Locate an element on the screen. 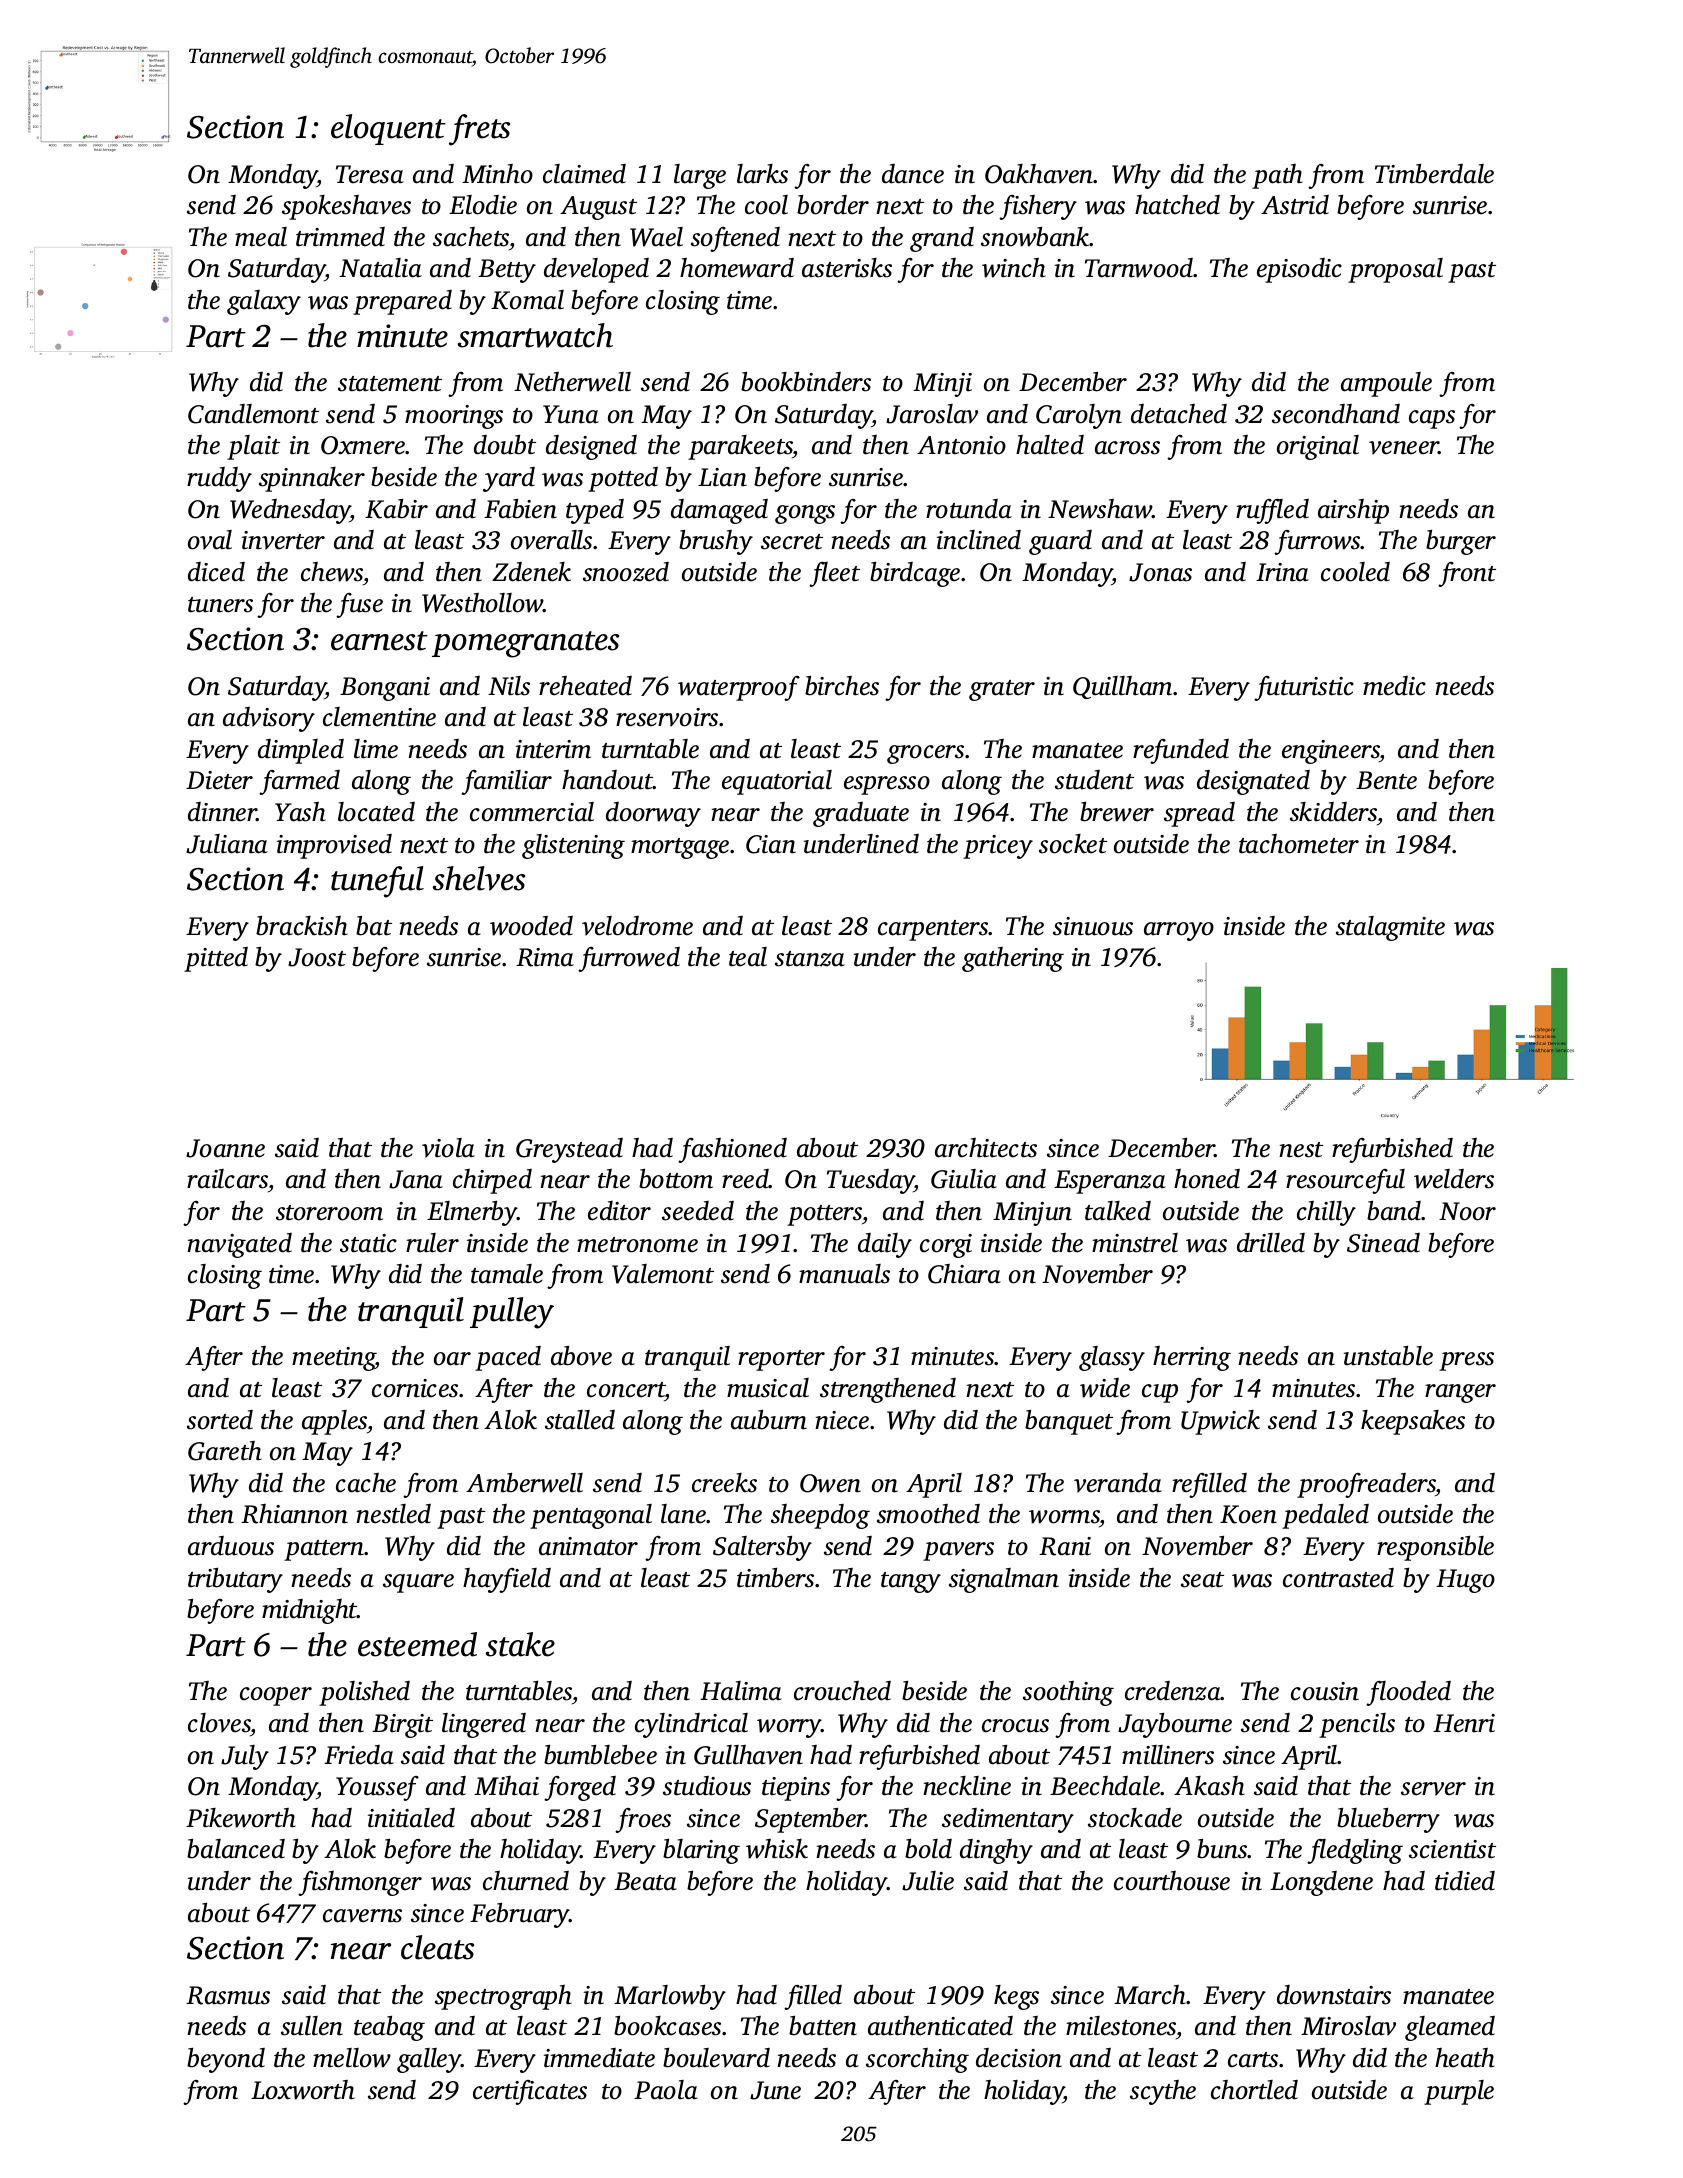 This screenshot has width=1683, height=2178. scientist is located at coordinates (1452, 1849).
